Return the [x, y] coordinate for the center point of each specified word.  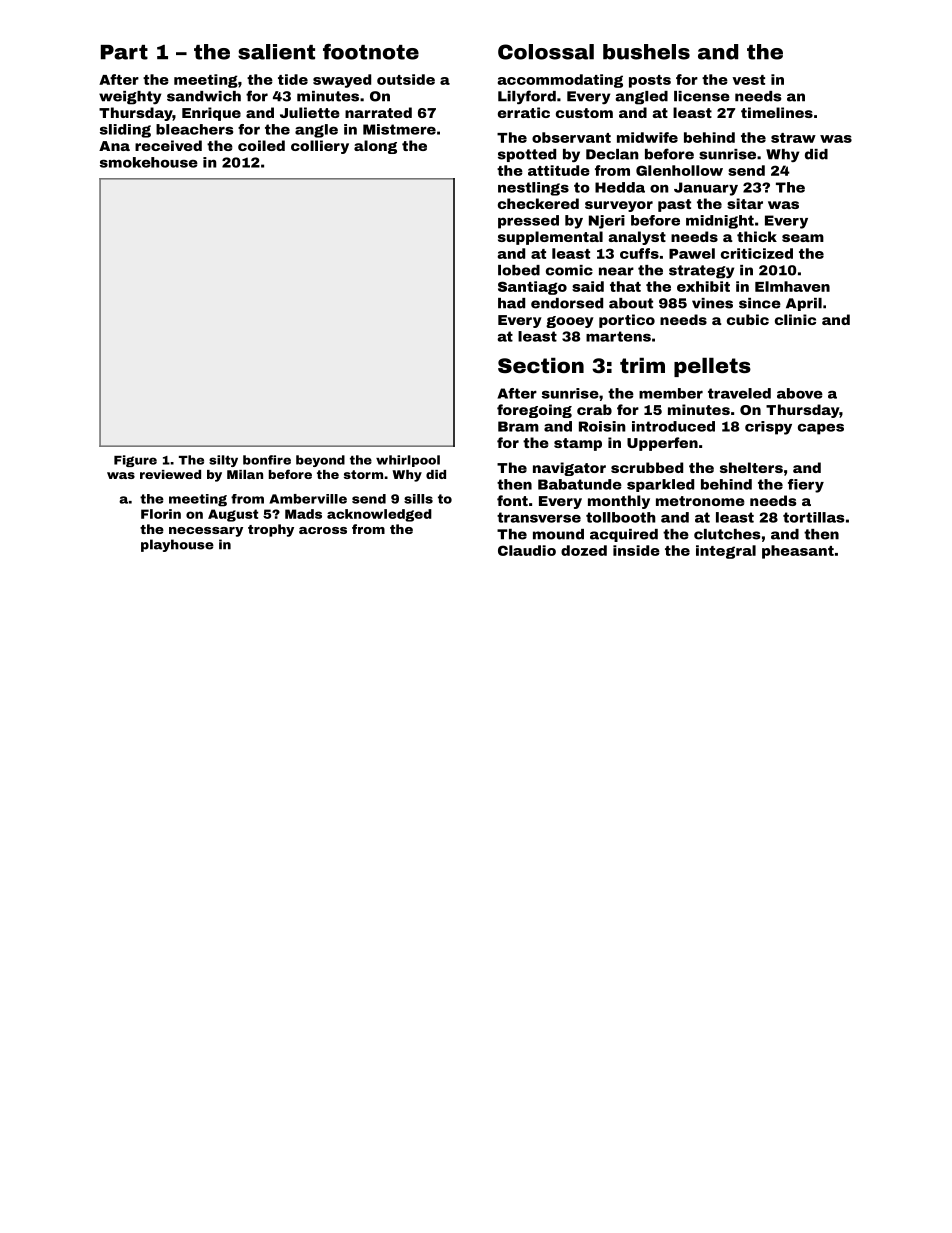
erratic [524, 112]
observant [571, 137]
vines [712, 303]
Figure [135, 461]
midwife [647, 137]
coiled [261, 145]
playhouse [177, 545]
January [706, 189]
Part [124, 52]
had [511, 303]
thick [757, 236]
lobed [519, 270]
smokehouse [149, 162]
